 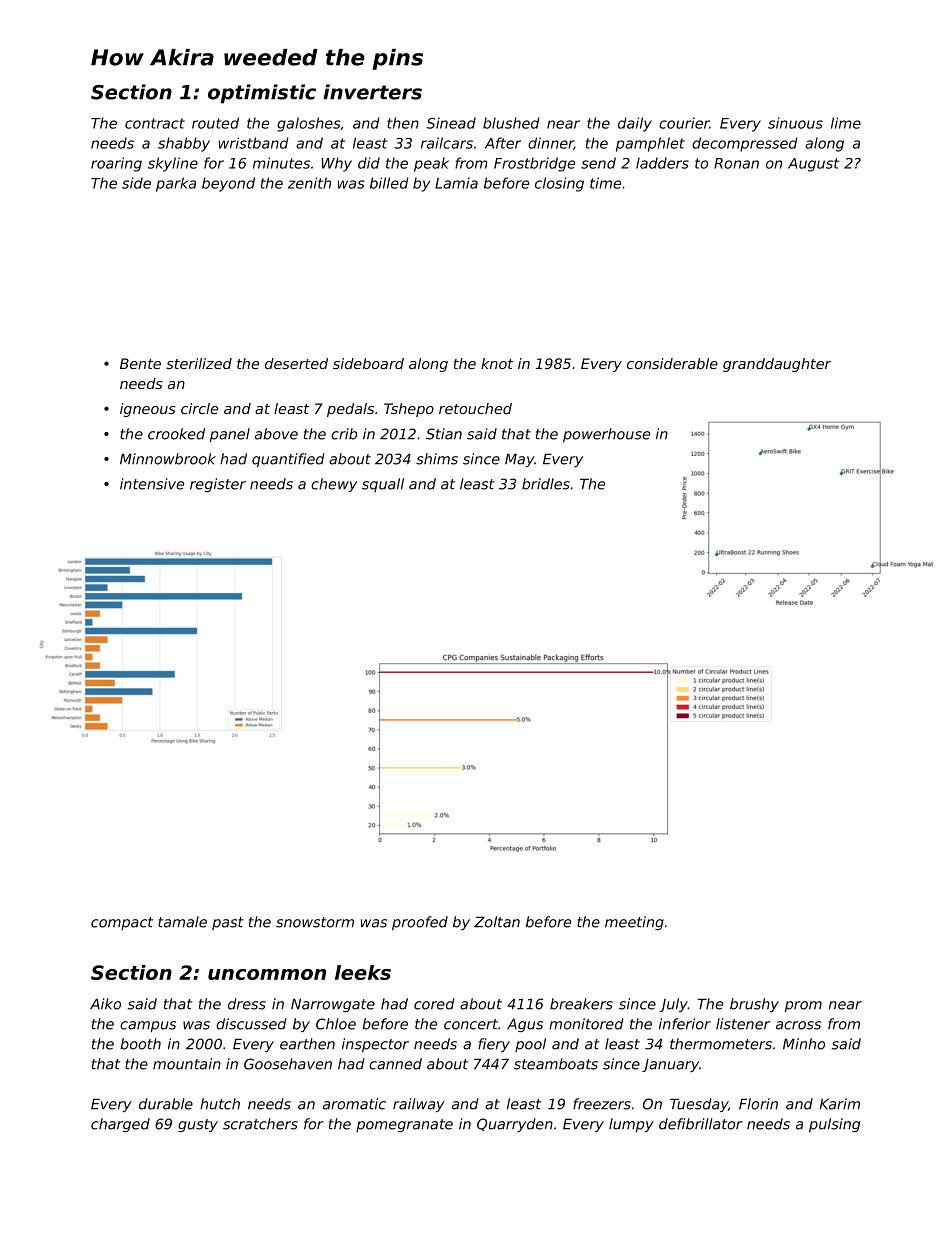 I want to click on dress, so click(x=247, y=1004).
